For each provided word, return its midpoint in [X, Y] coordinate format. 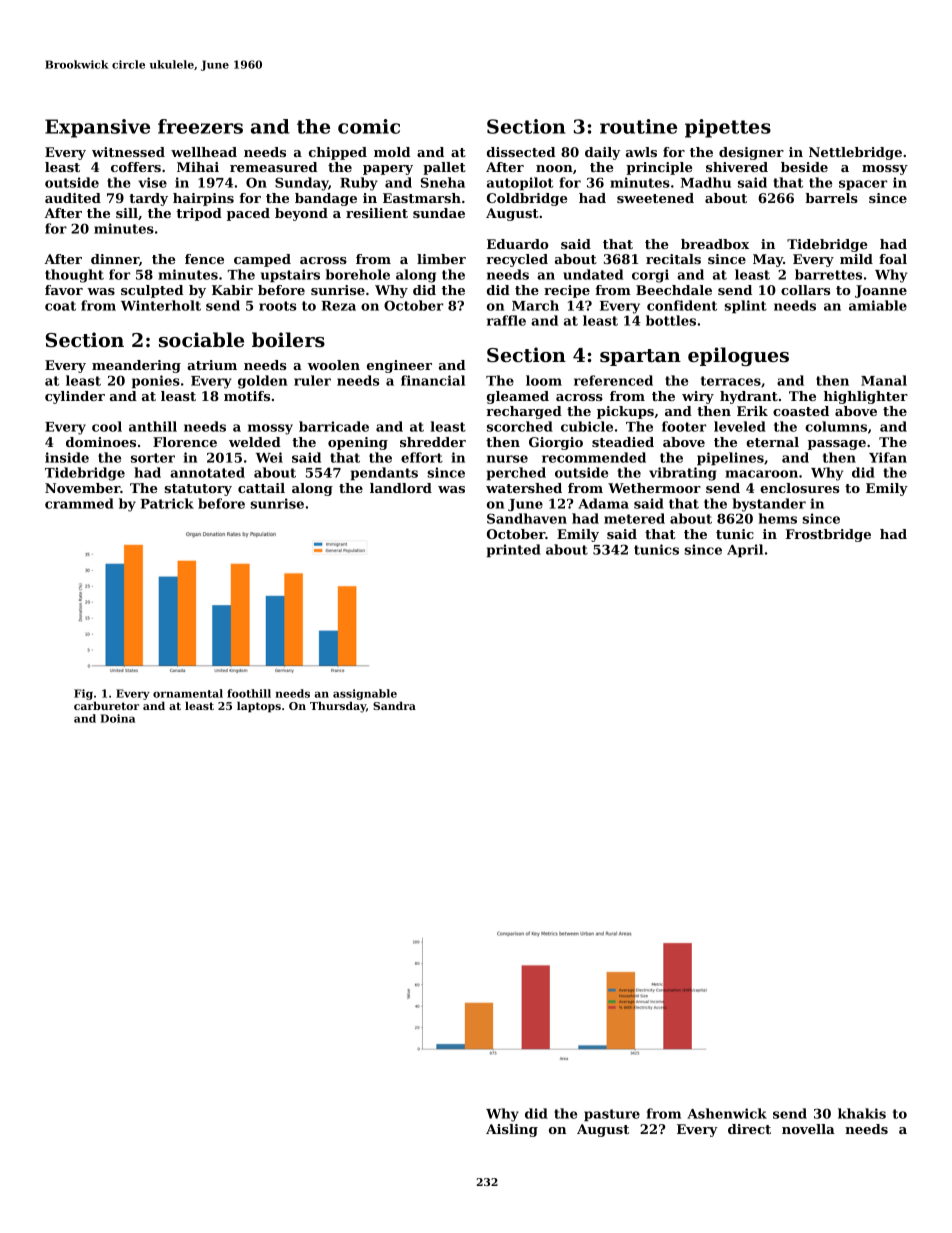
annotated [207, 472]
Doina [118, 718]
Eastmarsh [422, 198]
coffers [136, 167]
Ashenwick [727, 1113]
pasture [612, 1115]
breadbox [715, 244]
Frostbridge [828, 535]
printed [514, 551]
